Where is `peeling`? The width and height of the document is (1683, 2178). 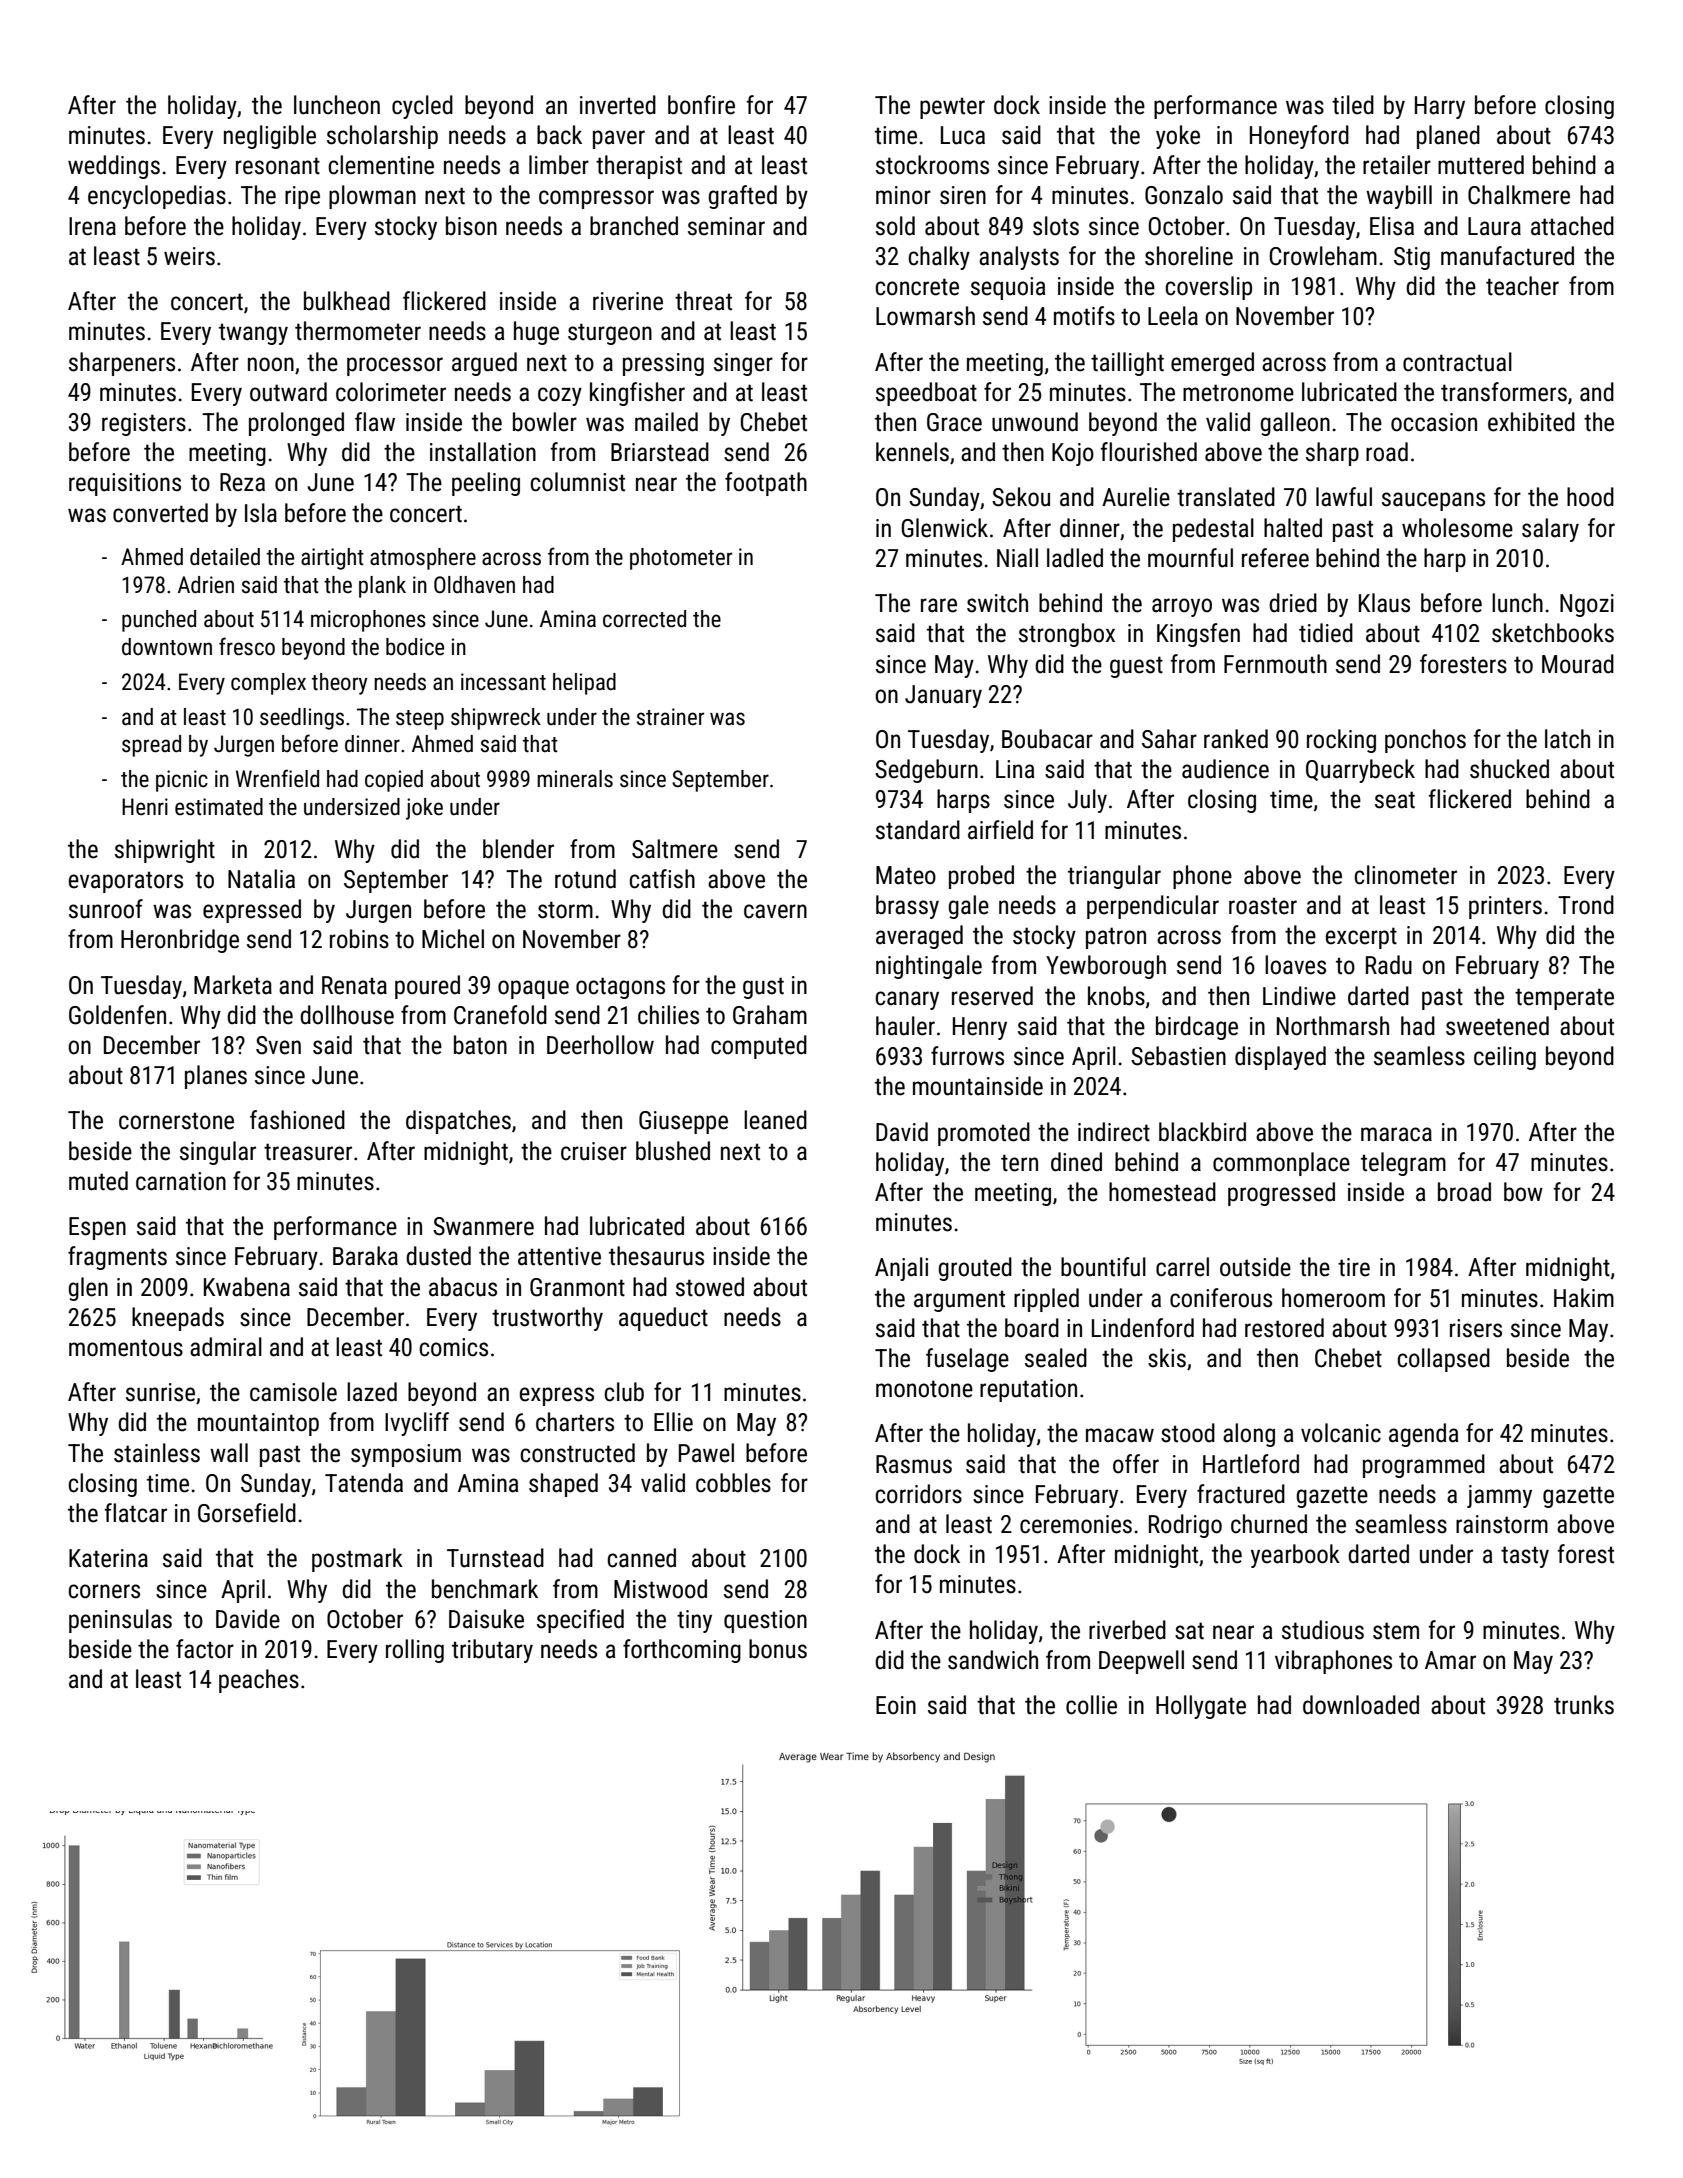 peeling is located at coordinates (486, 484).
